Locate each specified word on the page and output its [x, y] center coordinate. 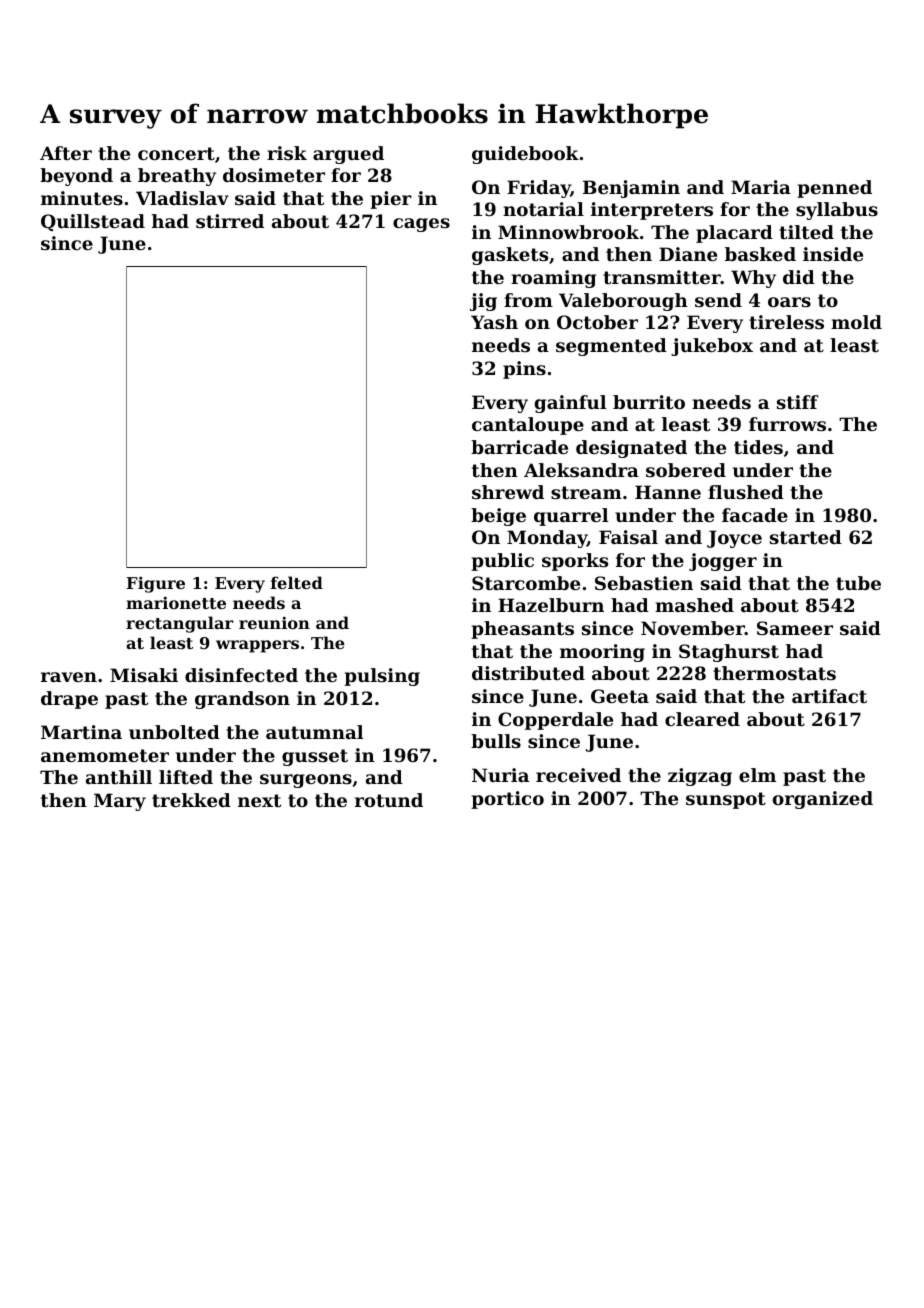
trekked [191, 800]
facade [755, 515]
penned [834, 189]
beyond [76, 177]
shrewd [508, 492]
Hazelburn [551, 605]
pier [391, 200]
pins [524, 370]
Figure [156, 584]
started [806, 537]
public [502, 562]
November [693, 628]
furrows [787, 424]
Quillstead [93, 223]
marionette [176, 602]
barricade [519, 447]
